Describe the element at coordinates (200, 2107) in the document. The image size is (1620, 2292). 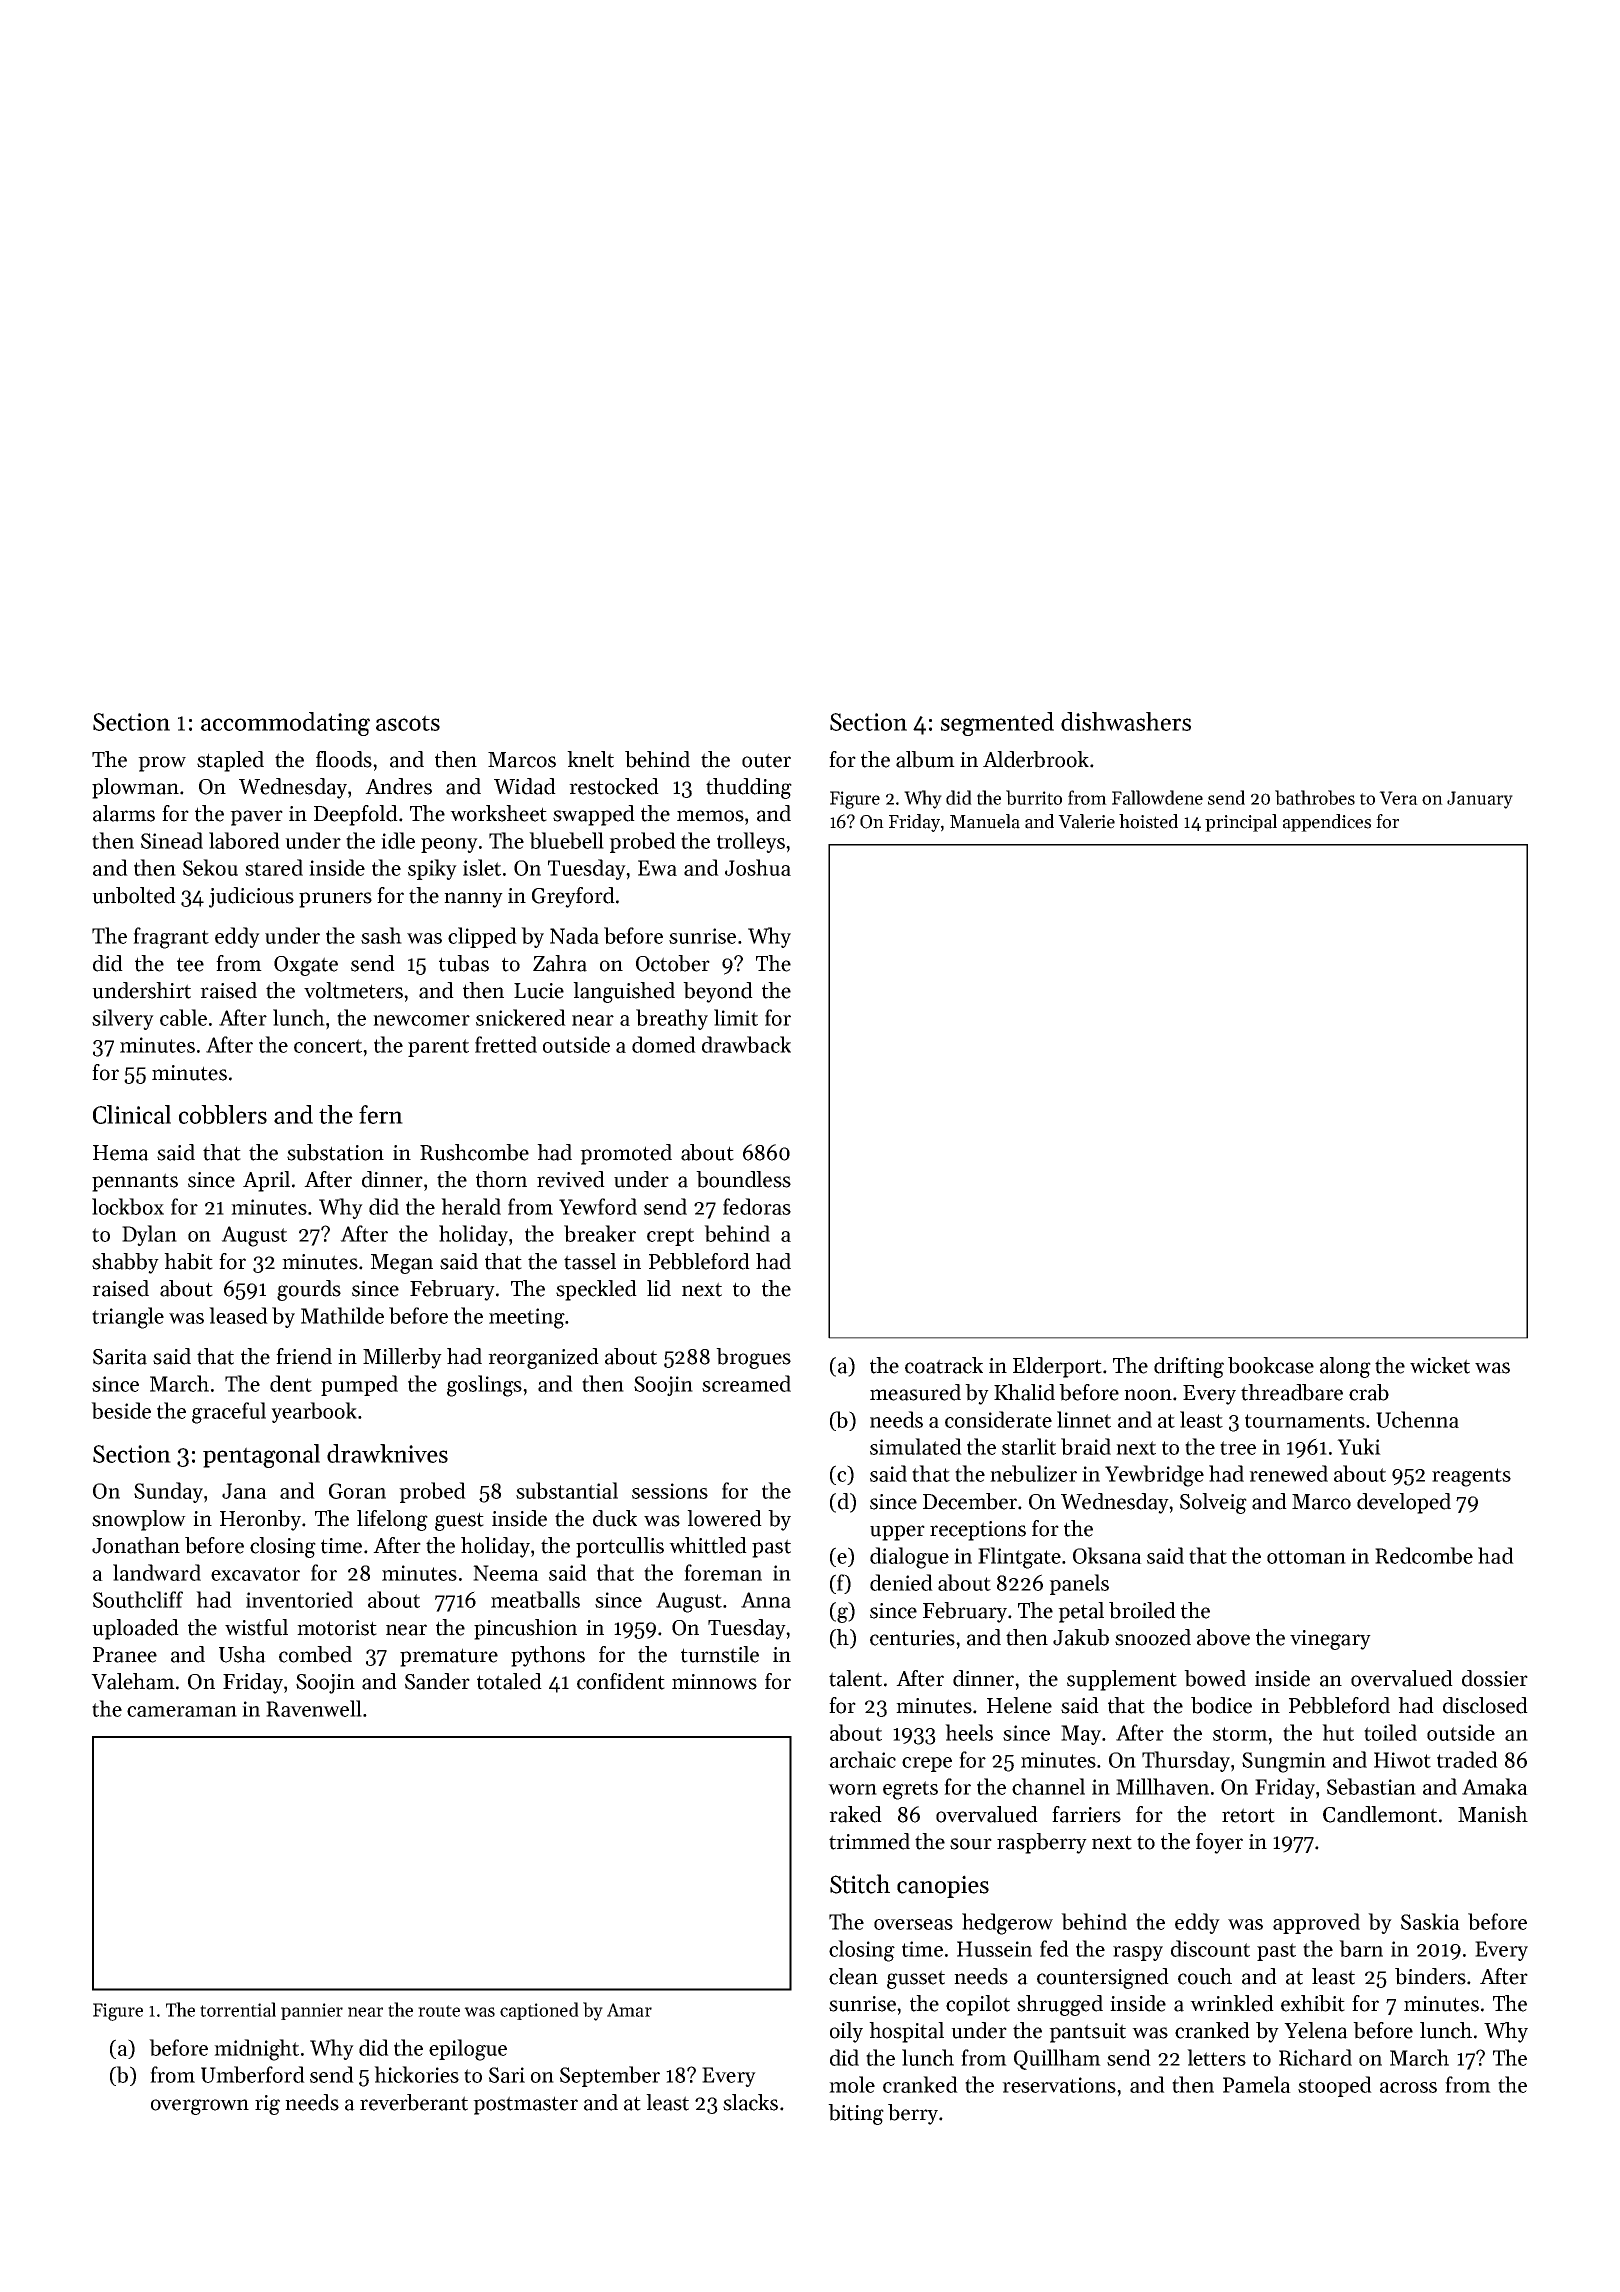
I see `overgrown` at that location.
